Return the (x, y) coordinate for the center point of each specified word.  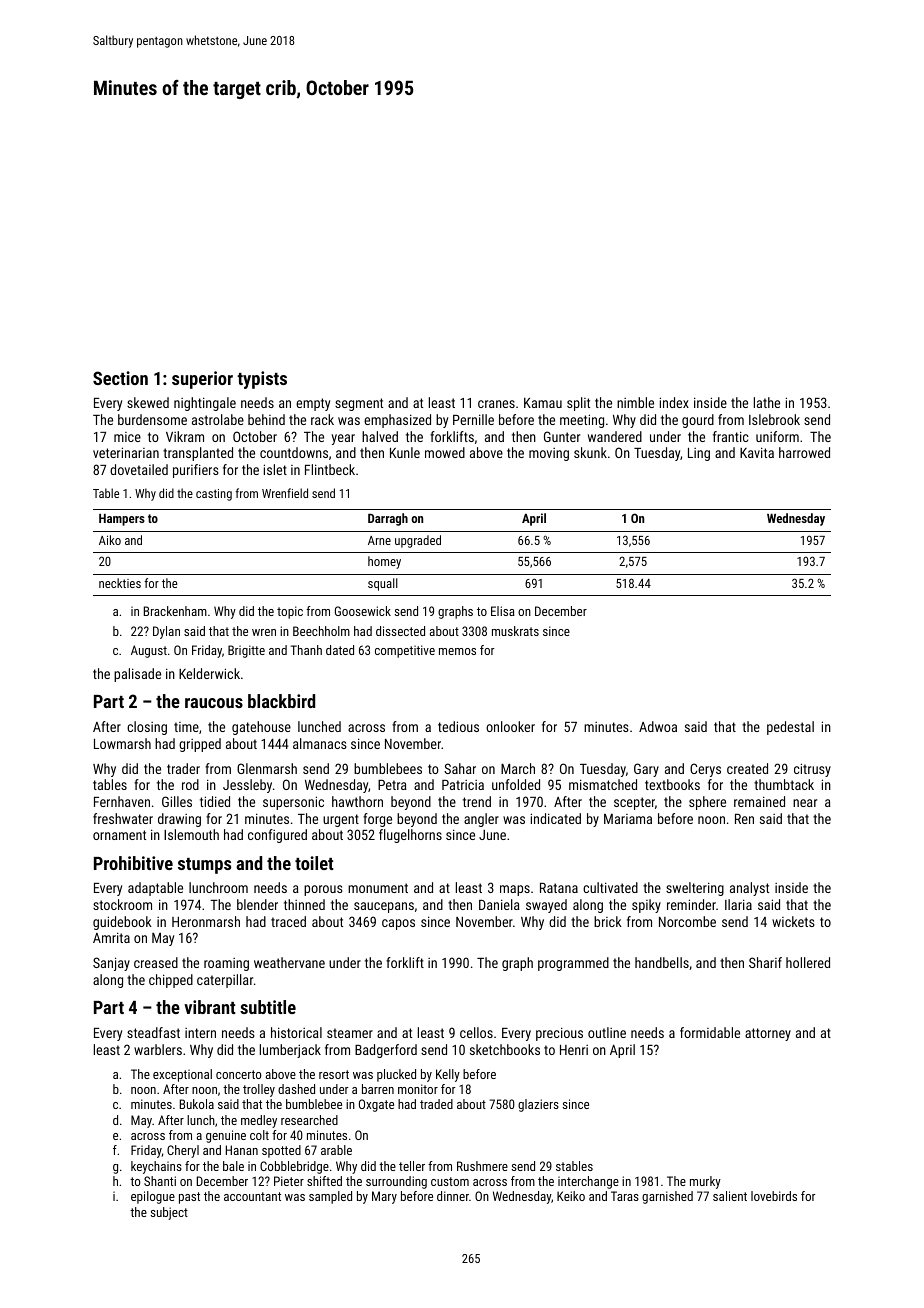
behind (266, 419)
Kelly (448, 1075)
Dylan (166, 632)
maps (515, 890)
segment (359, 404)
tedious (458, 726)
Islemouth (191, 834)
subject (169, 1213)
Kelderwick (209, 673)
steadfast (153, 1032)
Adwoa (658, 726)
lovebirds (774, 1196)
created (747, 768)
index (674, 402)
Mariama (628, 819)
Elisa (503, 611)
